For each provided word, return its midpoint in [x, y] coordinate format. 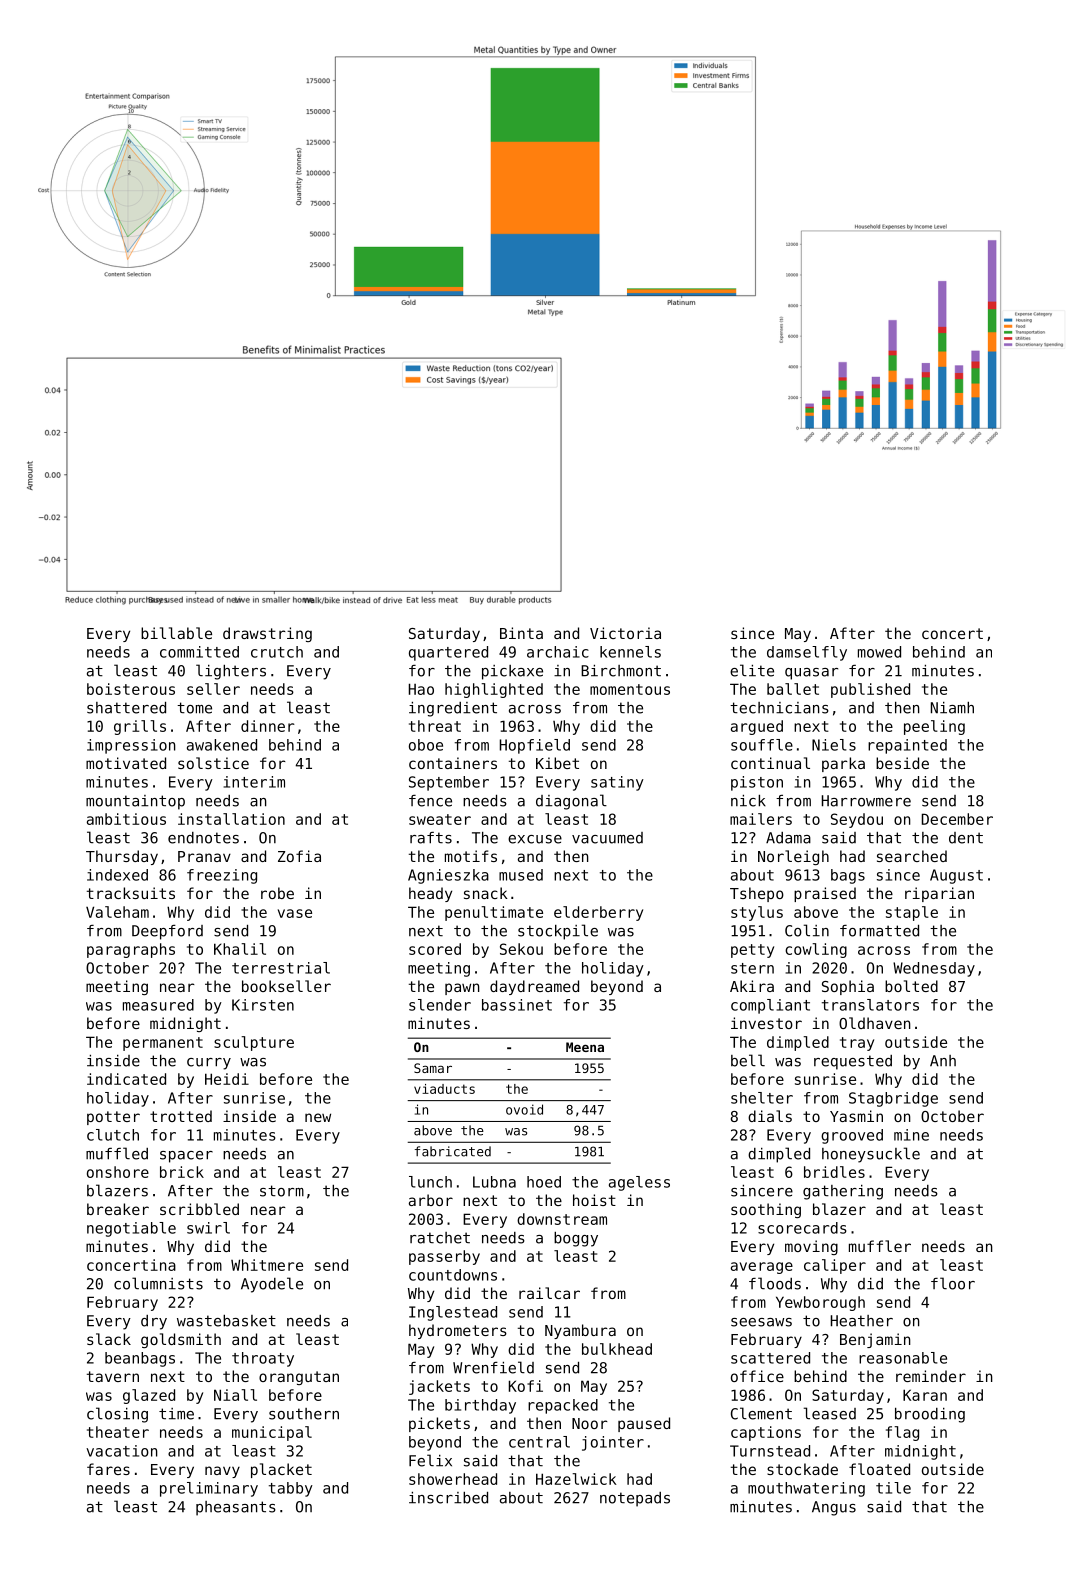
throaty [263, 1359]
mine [911, 1135]
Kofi [526, 1386]
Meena [585, 1047]
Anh [943, 1060]
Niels [834, 745]
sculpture [254, 1043]
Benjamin [875, 1340]
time [176, 1414]
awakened [222, 745]
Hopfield [535, 746]
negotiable [131, 1229]
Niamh [952, 708]
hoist [594, 1200]
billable [176, 633]
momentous [630, 689]
